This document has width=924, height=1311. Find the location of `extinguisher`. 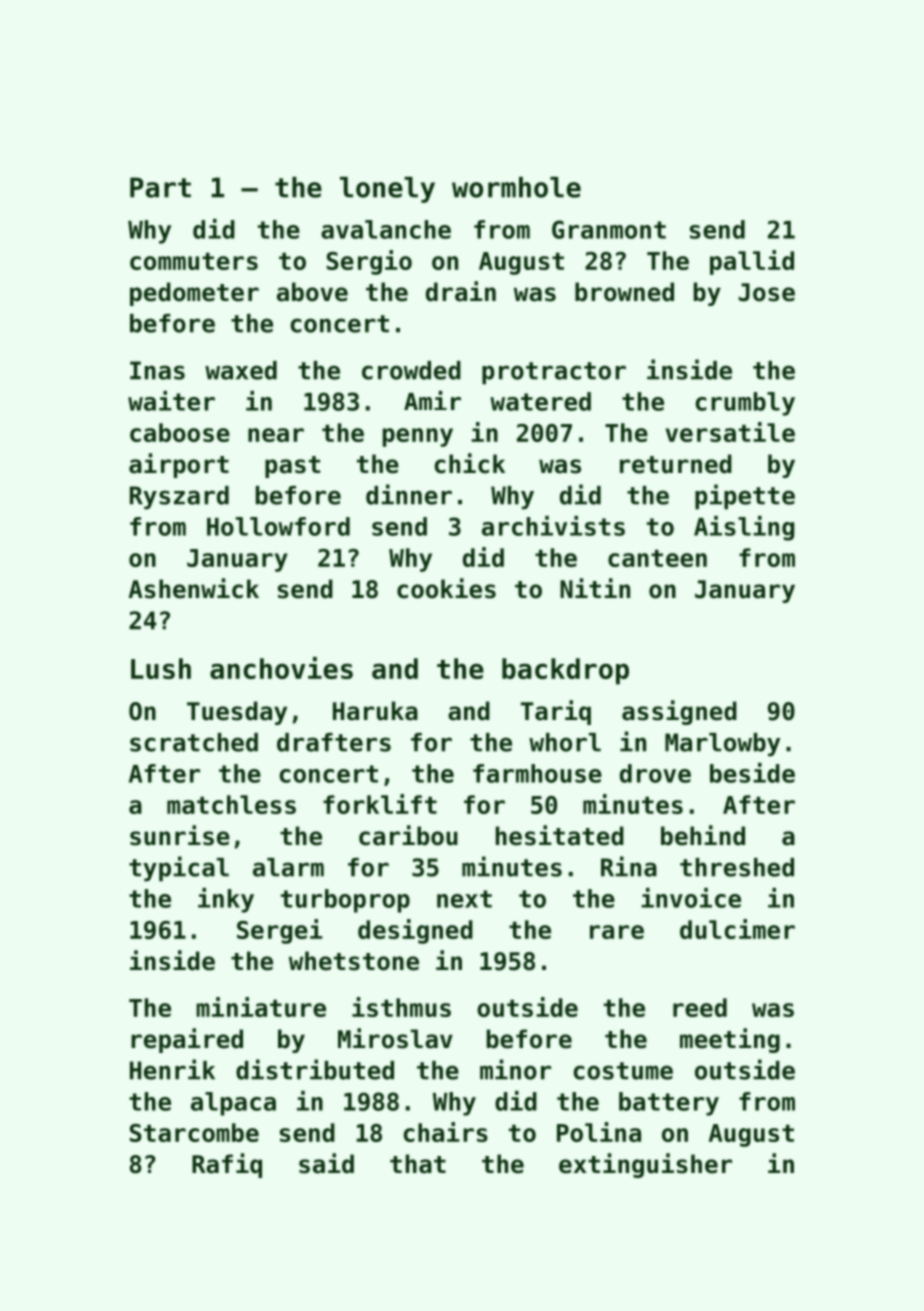

extinguisher is located at coordinates (645, 1165).
